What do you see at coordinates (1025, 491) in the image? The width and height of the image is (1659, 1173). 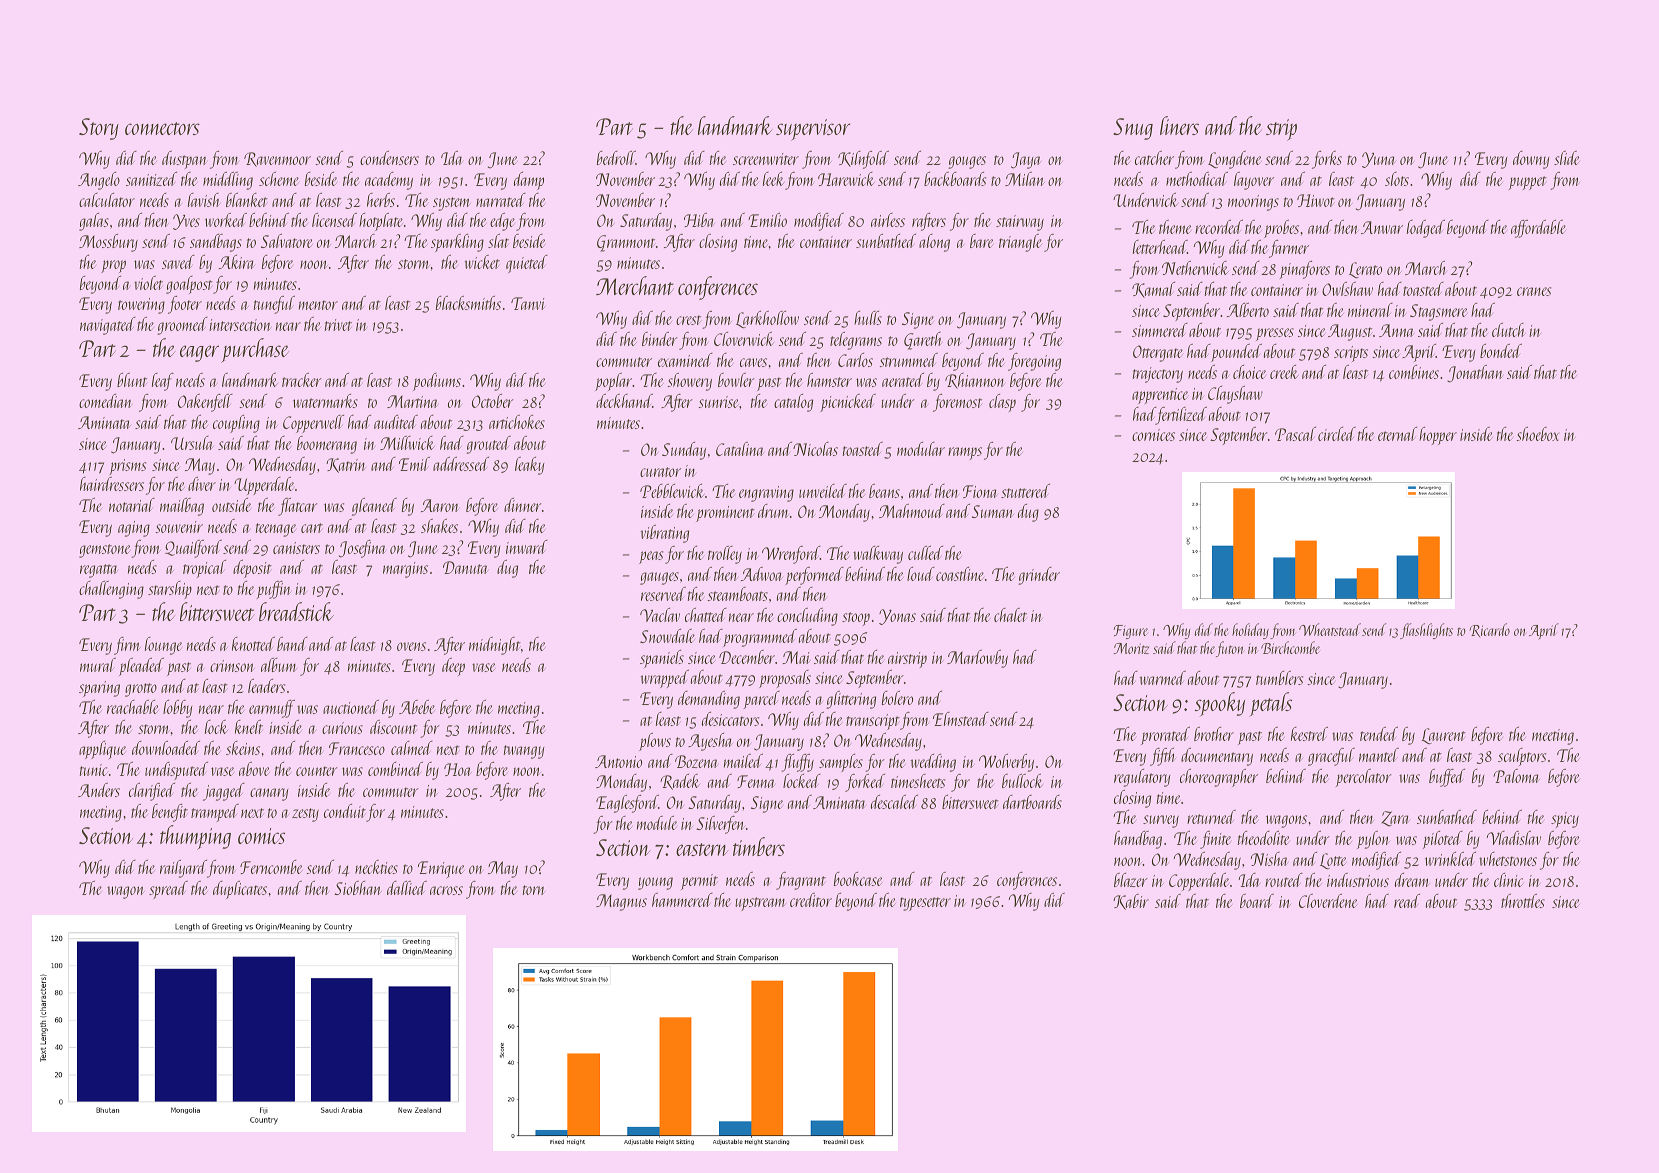 I see `stuttered` at bounding box center [1025, 491].
